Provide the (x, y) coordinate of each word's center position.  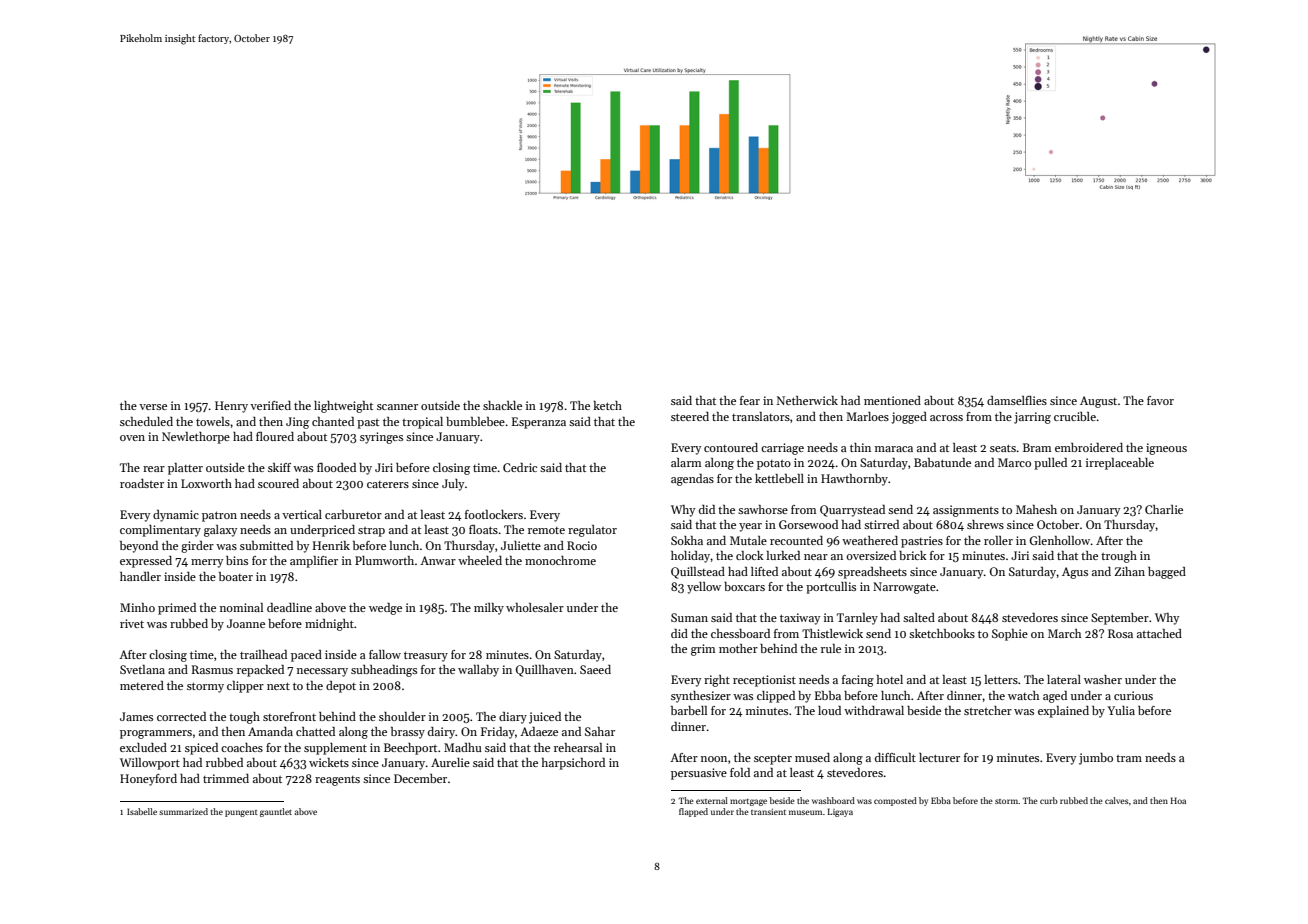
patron (219, 516)
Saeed (595, 669)
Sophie (1010, 635)
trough (1119, 557)
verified (270, 405)
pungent (241, 813)
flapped (693, 812)
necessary (322, 672)
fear (750, 400)
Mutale (748, 540)
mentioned (892, 400)
